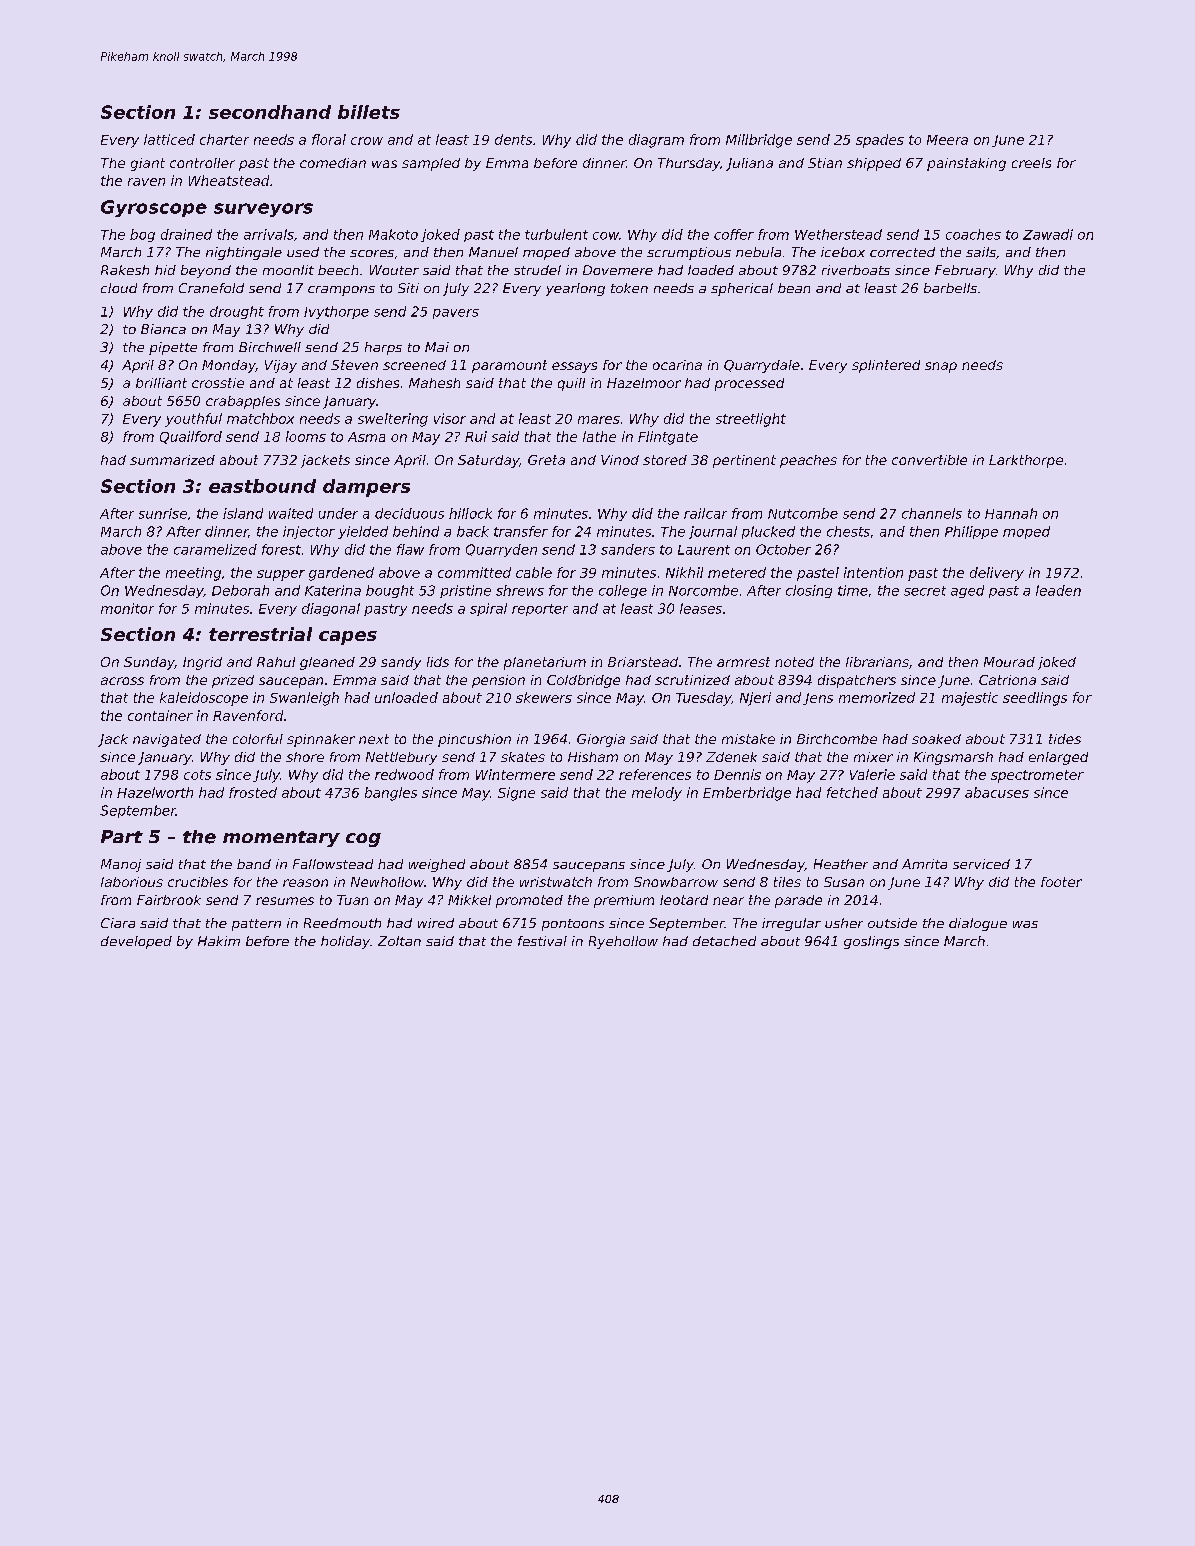  What do you see at coordinates (263, 210) in the screenshot?
I see `surveyors` at bounding box center [263, 210].
